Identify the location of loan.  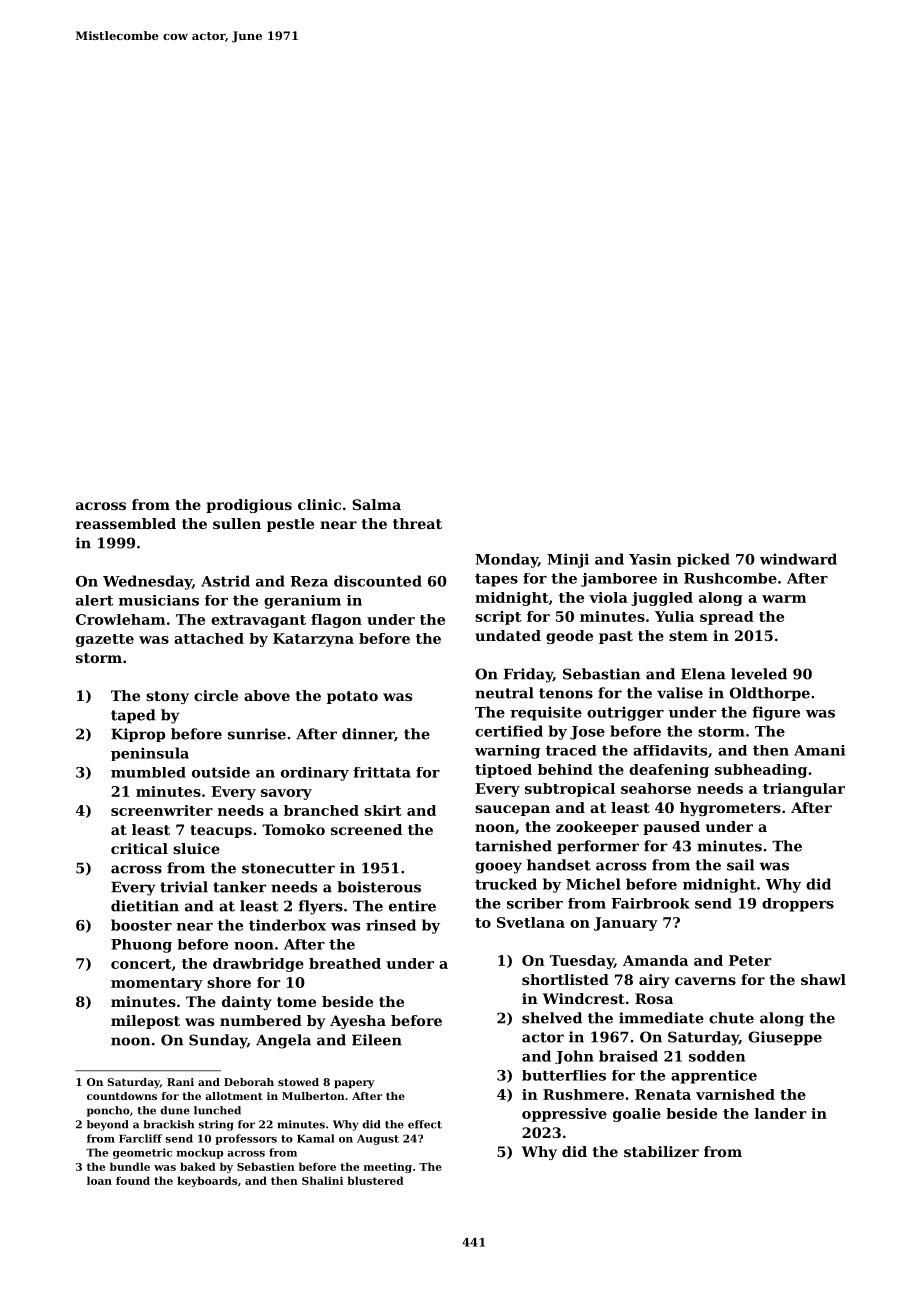
(99, 1180).
